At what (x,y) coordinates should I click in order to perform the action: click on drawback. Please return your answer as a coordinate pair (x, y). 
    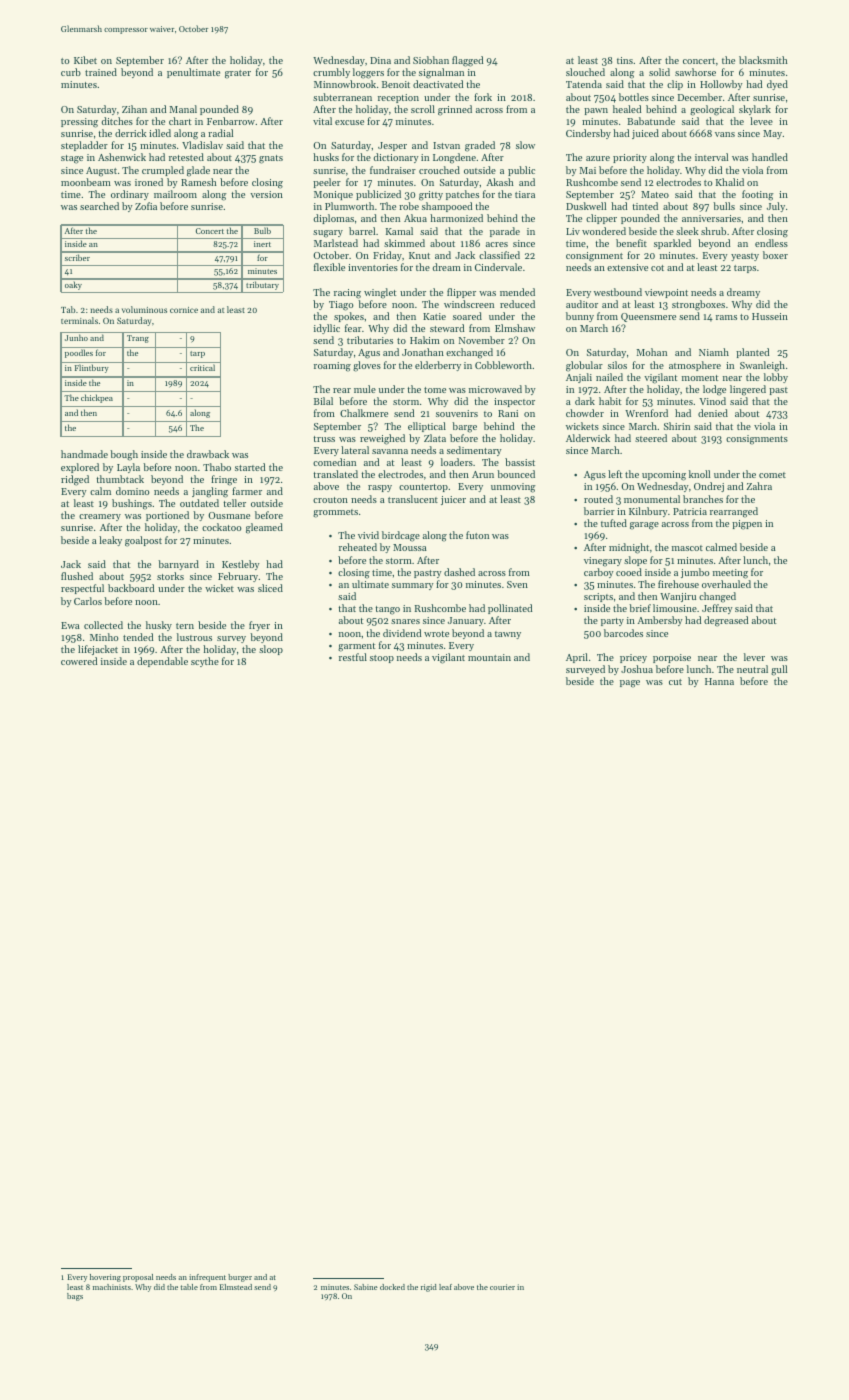
    Looking at the image, I should click on (208, 454).
